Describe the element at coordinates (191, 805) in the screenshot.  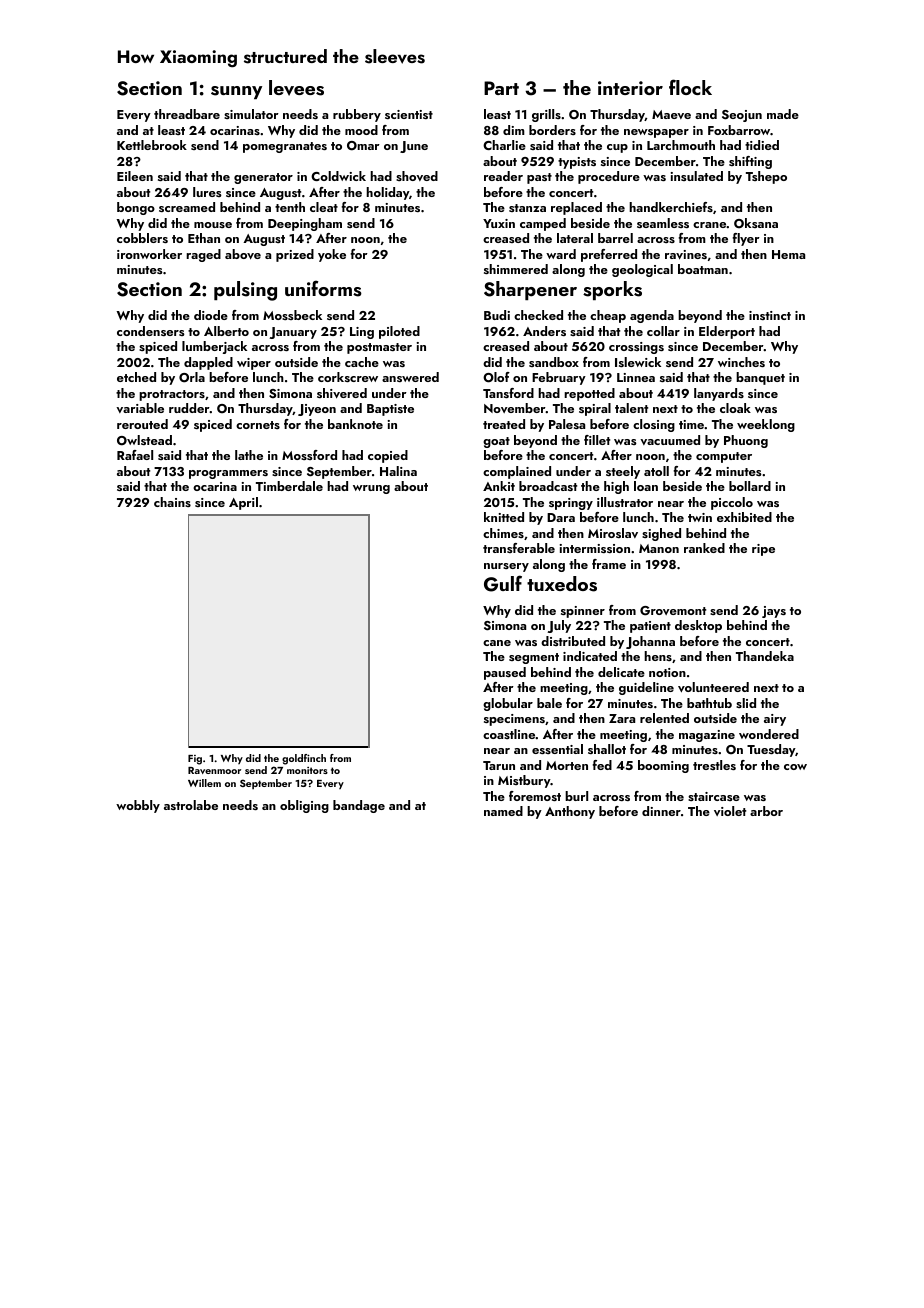
I see `astrolabe` at that location.
